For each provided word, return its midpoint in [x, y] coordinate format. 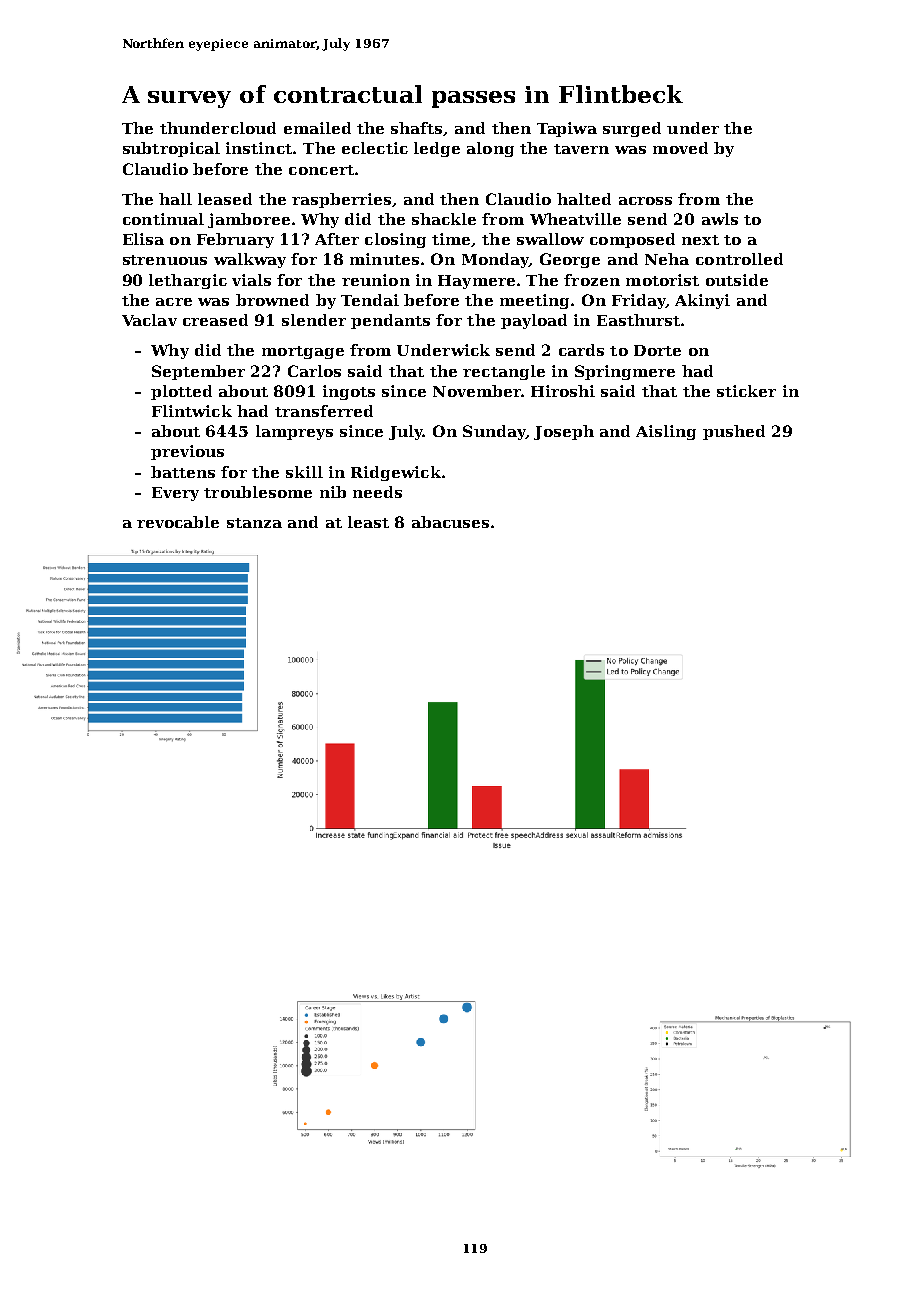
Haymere [476, 282]
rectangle [504, 372]
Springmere [625, 372]
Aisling [666, 432]
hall [175, 199]
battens [183, 472]
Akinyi [702, 301]
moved [680, 148]
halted [584, 199]
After [337, 239]
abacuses [450, 522]
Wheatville [575, 219]
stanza [254, 523]
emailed [317, 128]
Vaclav [149, 320]
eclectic [375, 148]
